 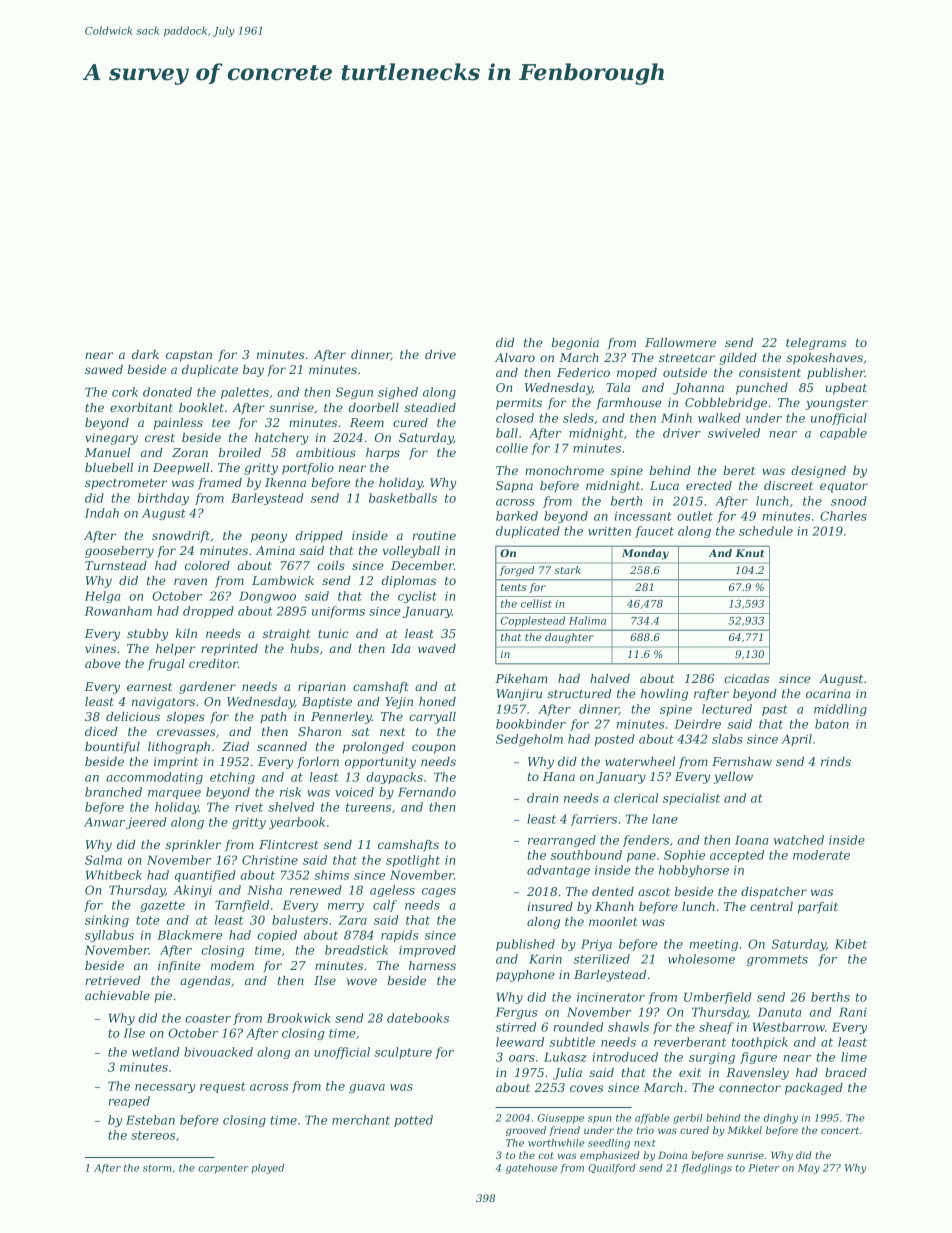 What do you see at coordinates (392, 891) in the screenshot?
I see `ageless` at bounding box center [392, 891].
